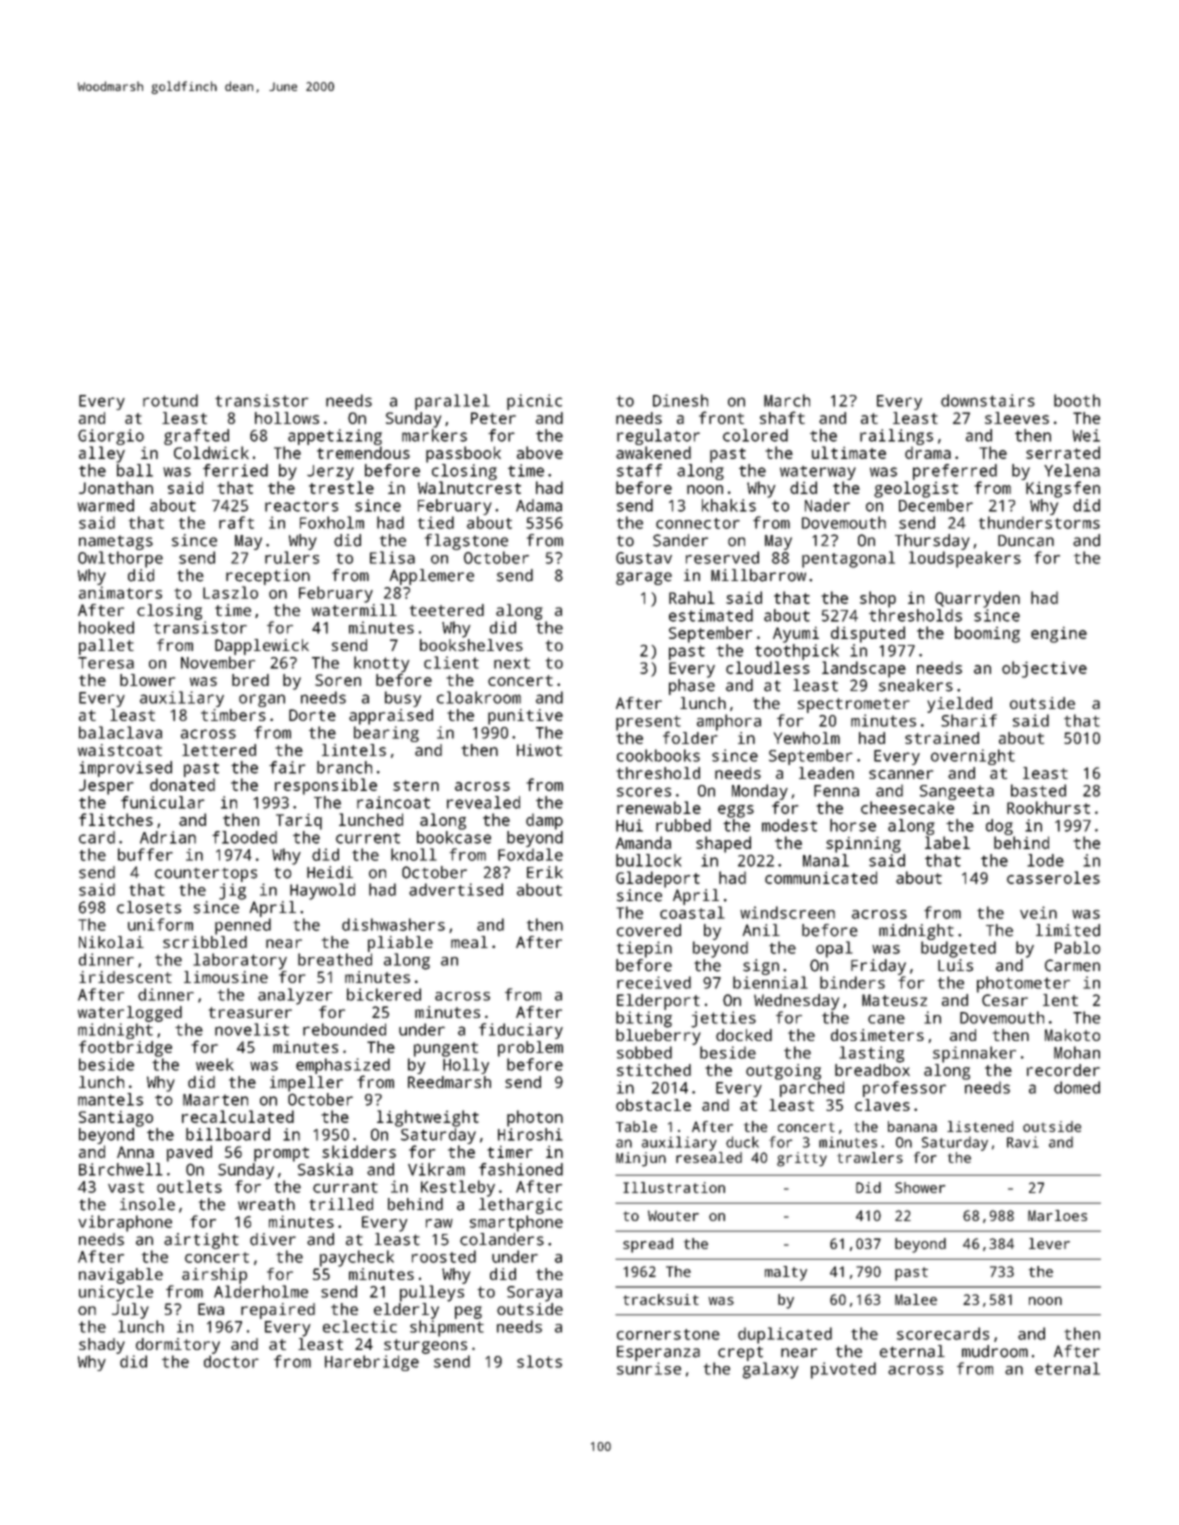  What do you see at coordinates (928, 452) in the page?
I see `drama` at bounding box center [928, 452].
